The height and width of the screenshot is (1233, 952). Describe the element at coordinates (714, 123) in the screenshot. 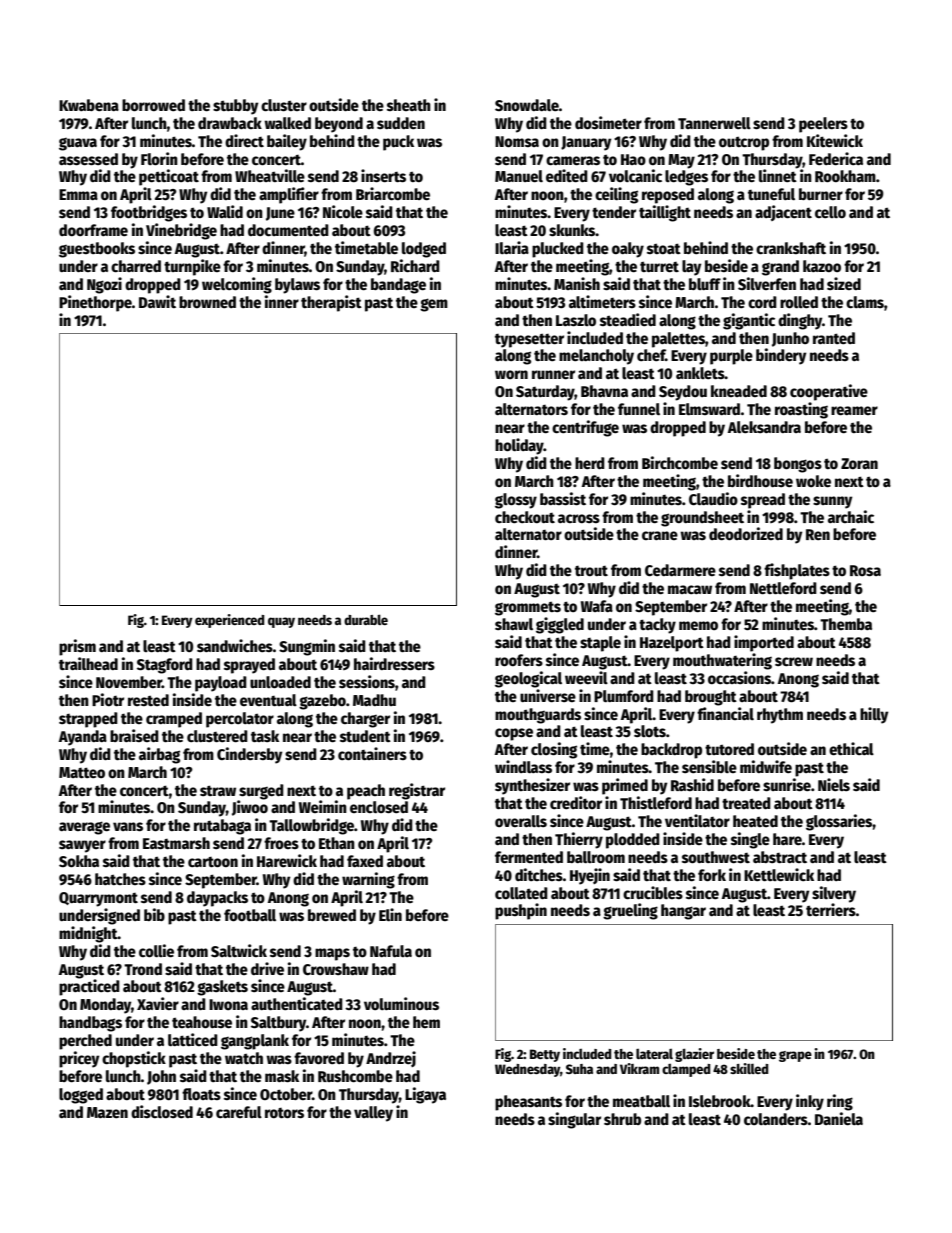

I see `Tannerwell` at that location.
